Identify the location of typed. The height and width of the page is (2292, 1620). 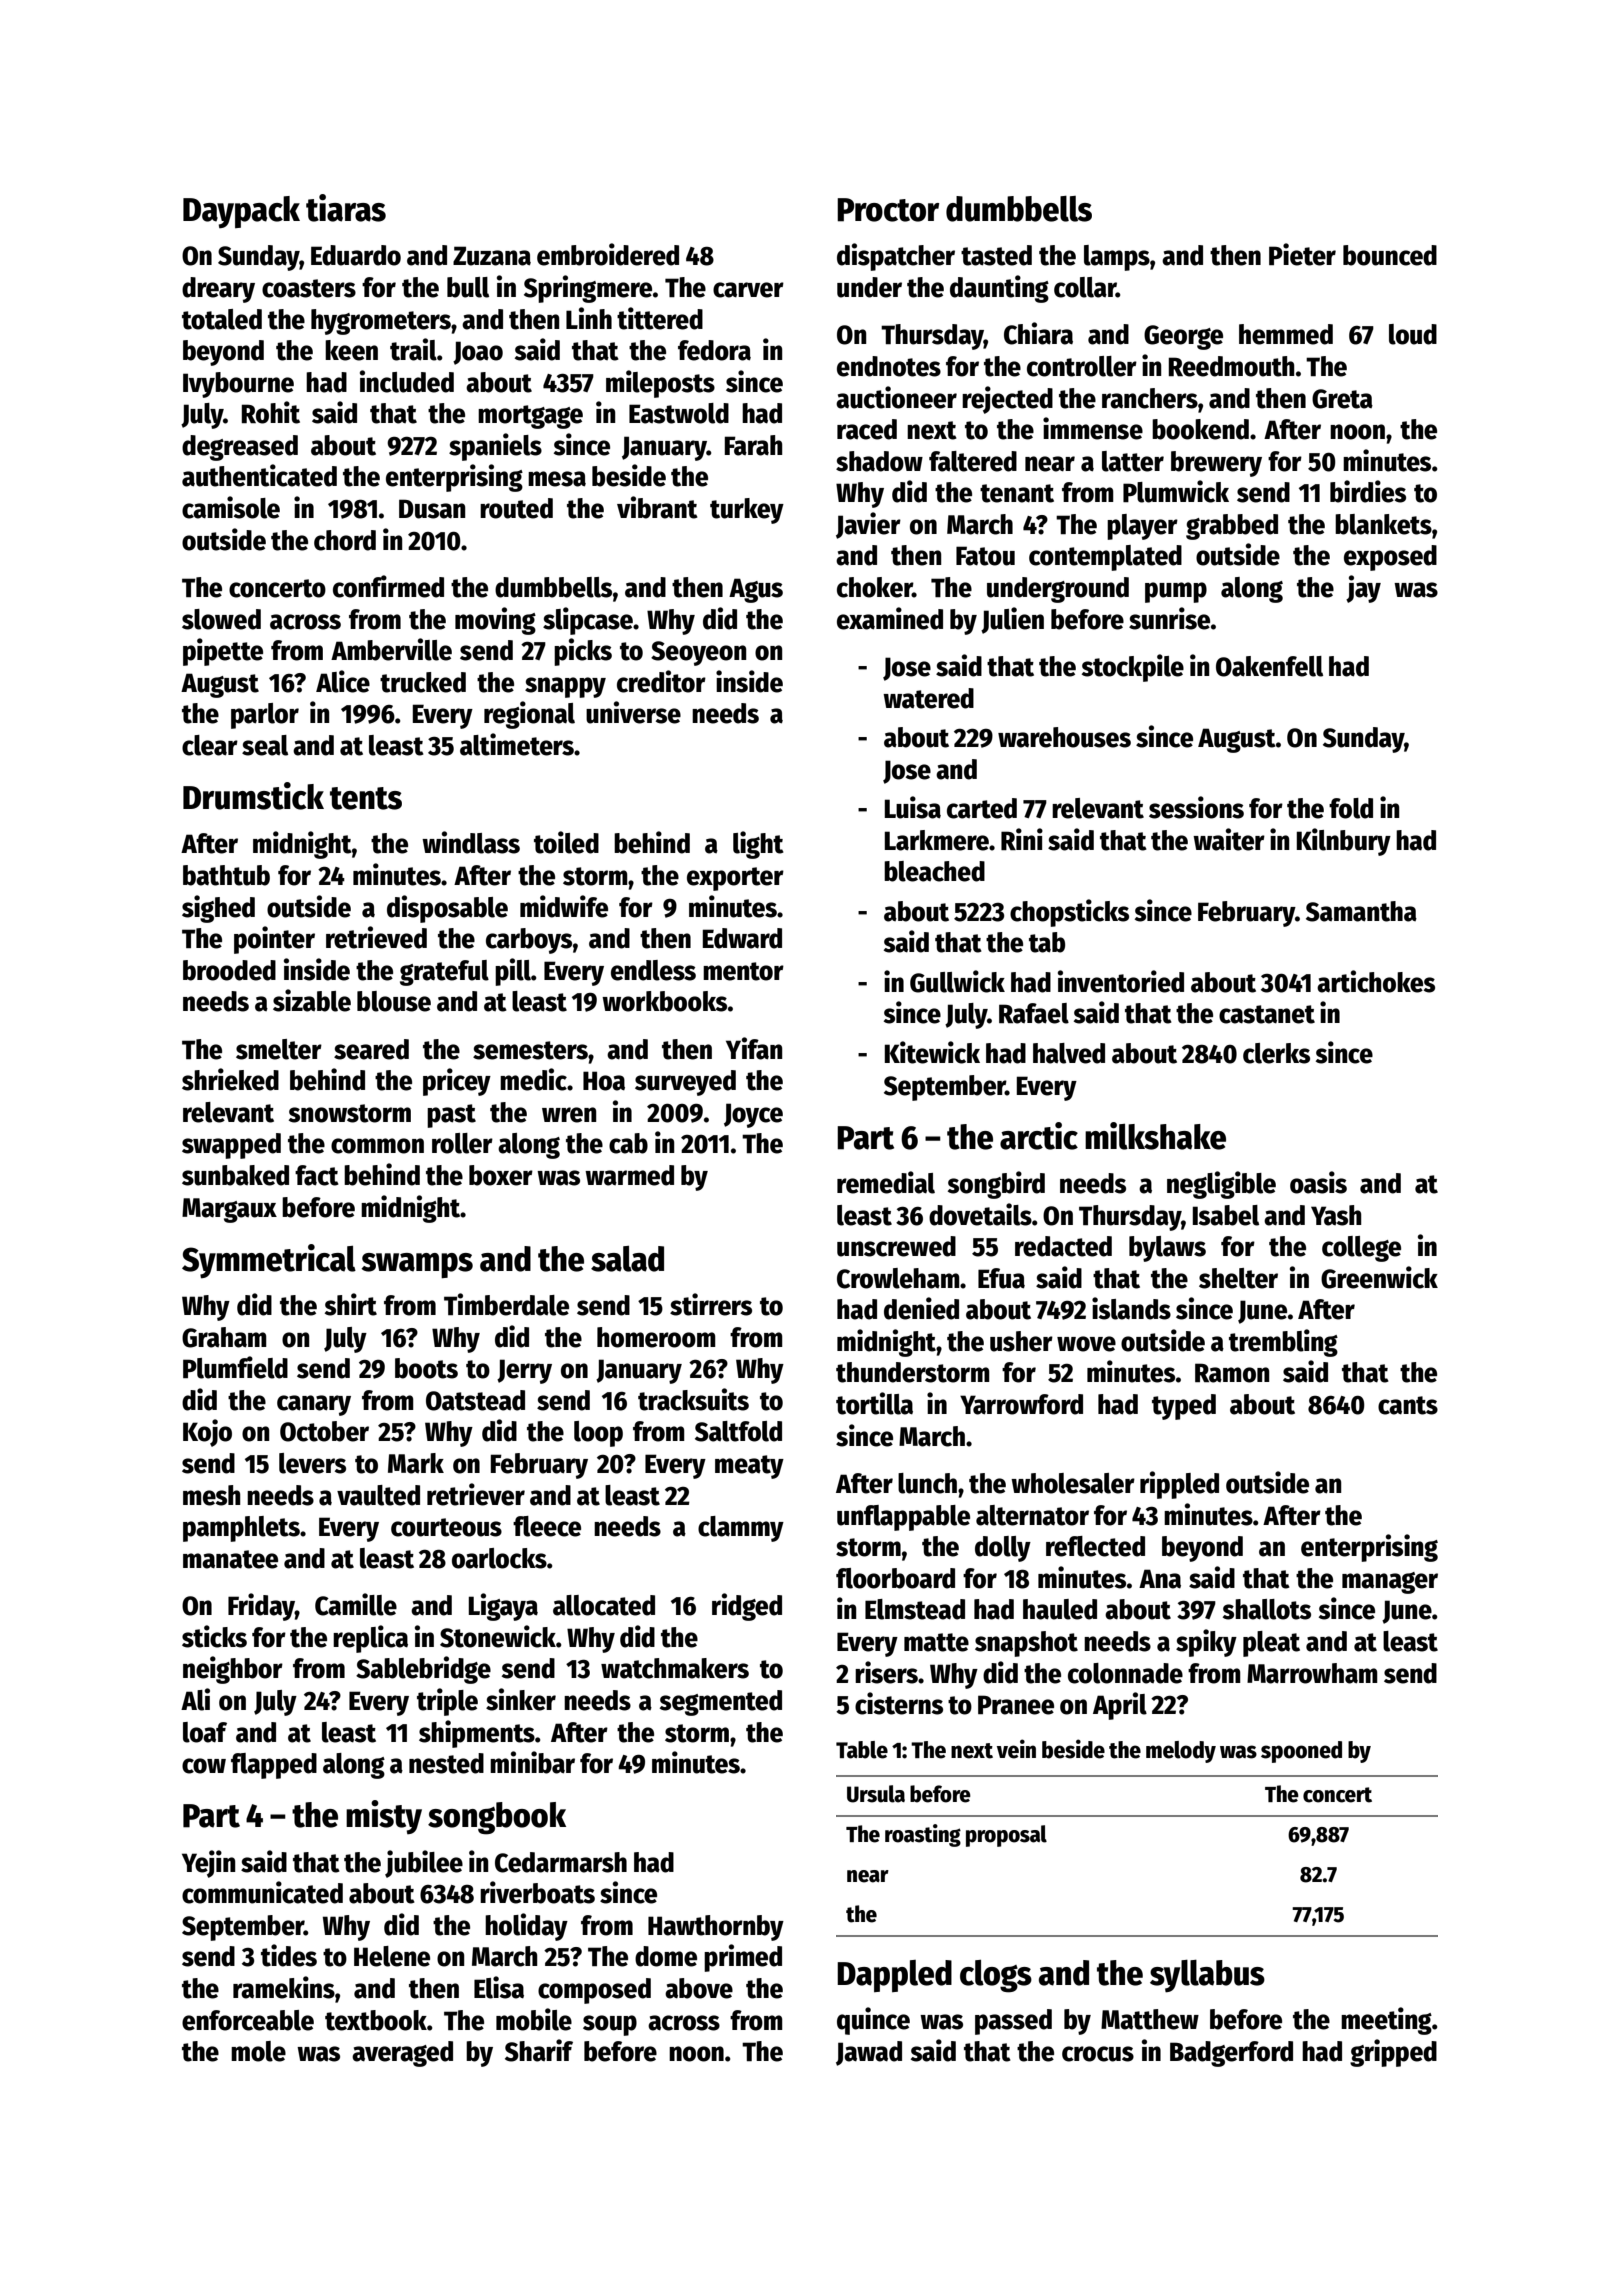
(1184, 1407).
